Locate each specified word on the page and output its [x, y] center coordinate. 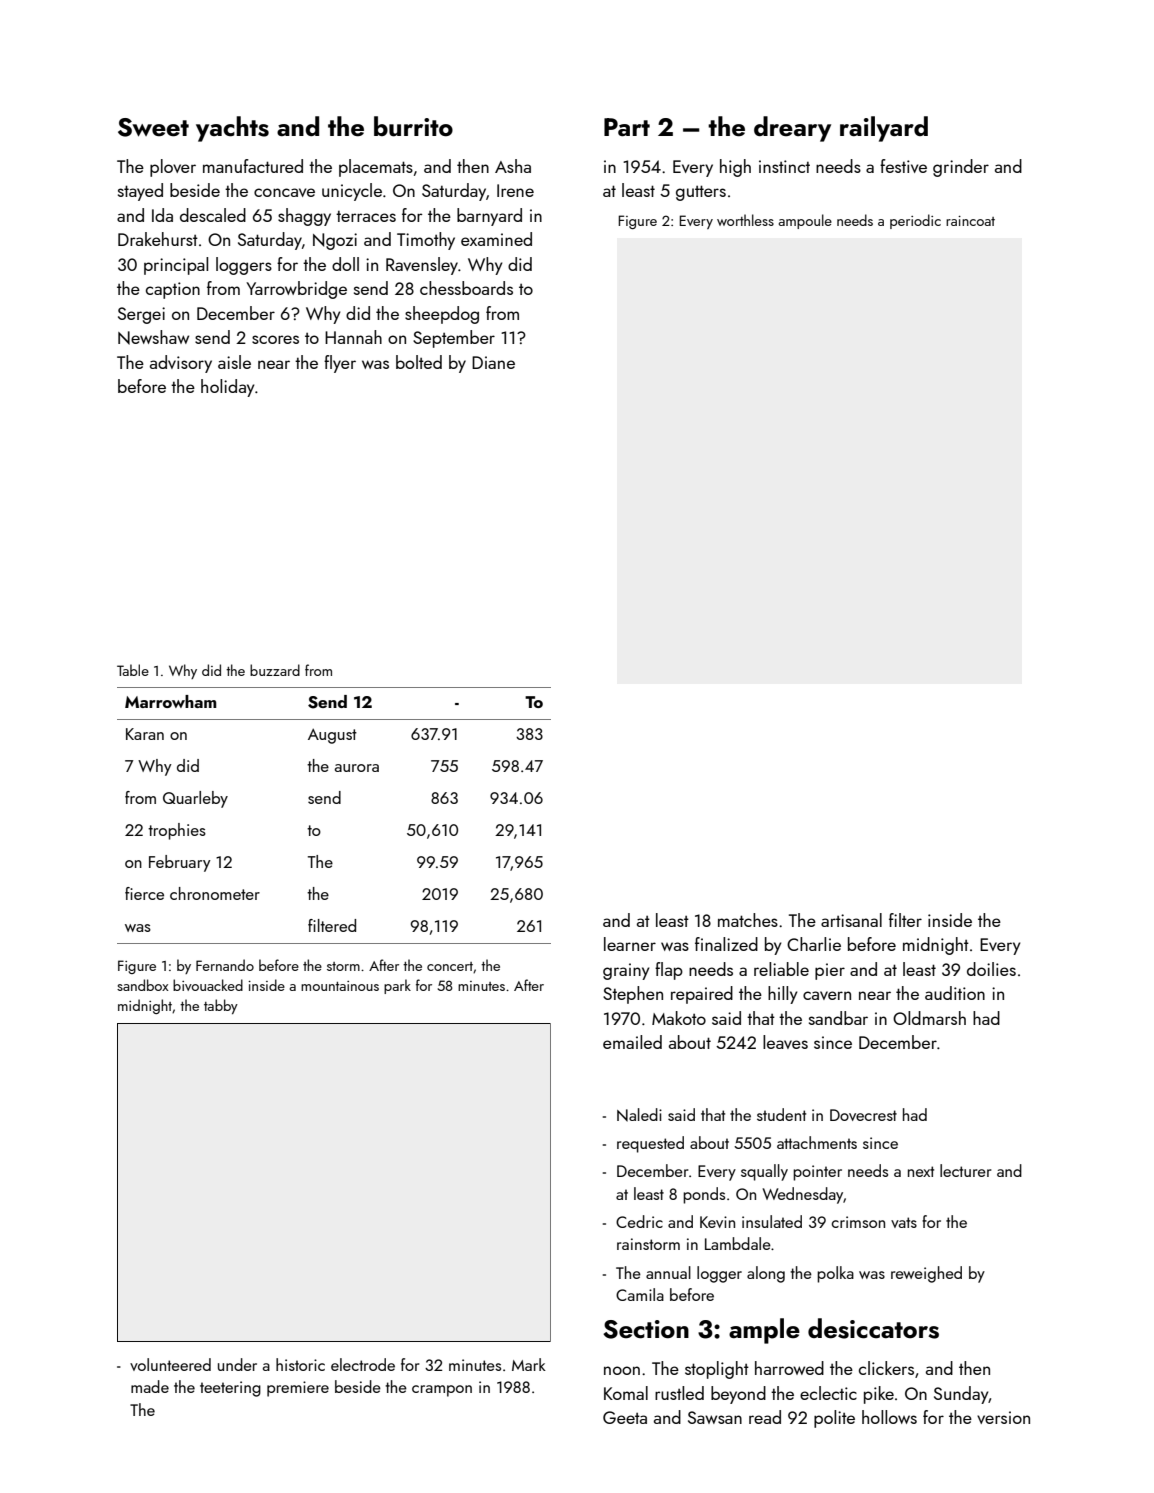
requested [650, 1144]
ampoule [805, 221]
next [921, 1171]
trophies [177, 831]
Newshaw [153, 337]
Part [627, 127]
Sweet [153, 127]
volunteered [170, 1364]
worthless [745, 220]
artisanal [851, 920]
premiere [298, 1389]
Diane [493, 362]
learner [630, 944]
